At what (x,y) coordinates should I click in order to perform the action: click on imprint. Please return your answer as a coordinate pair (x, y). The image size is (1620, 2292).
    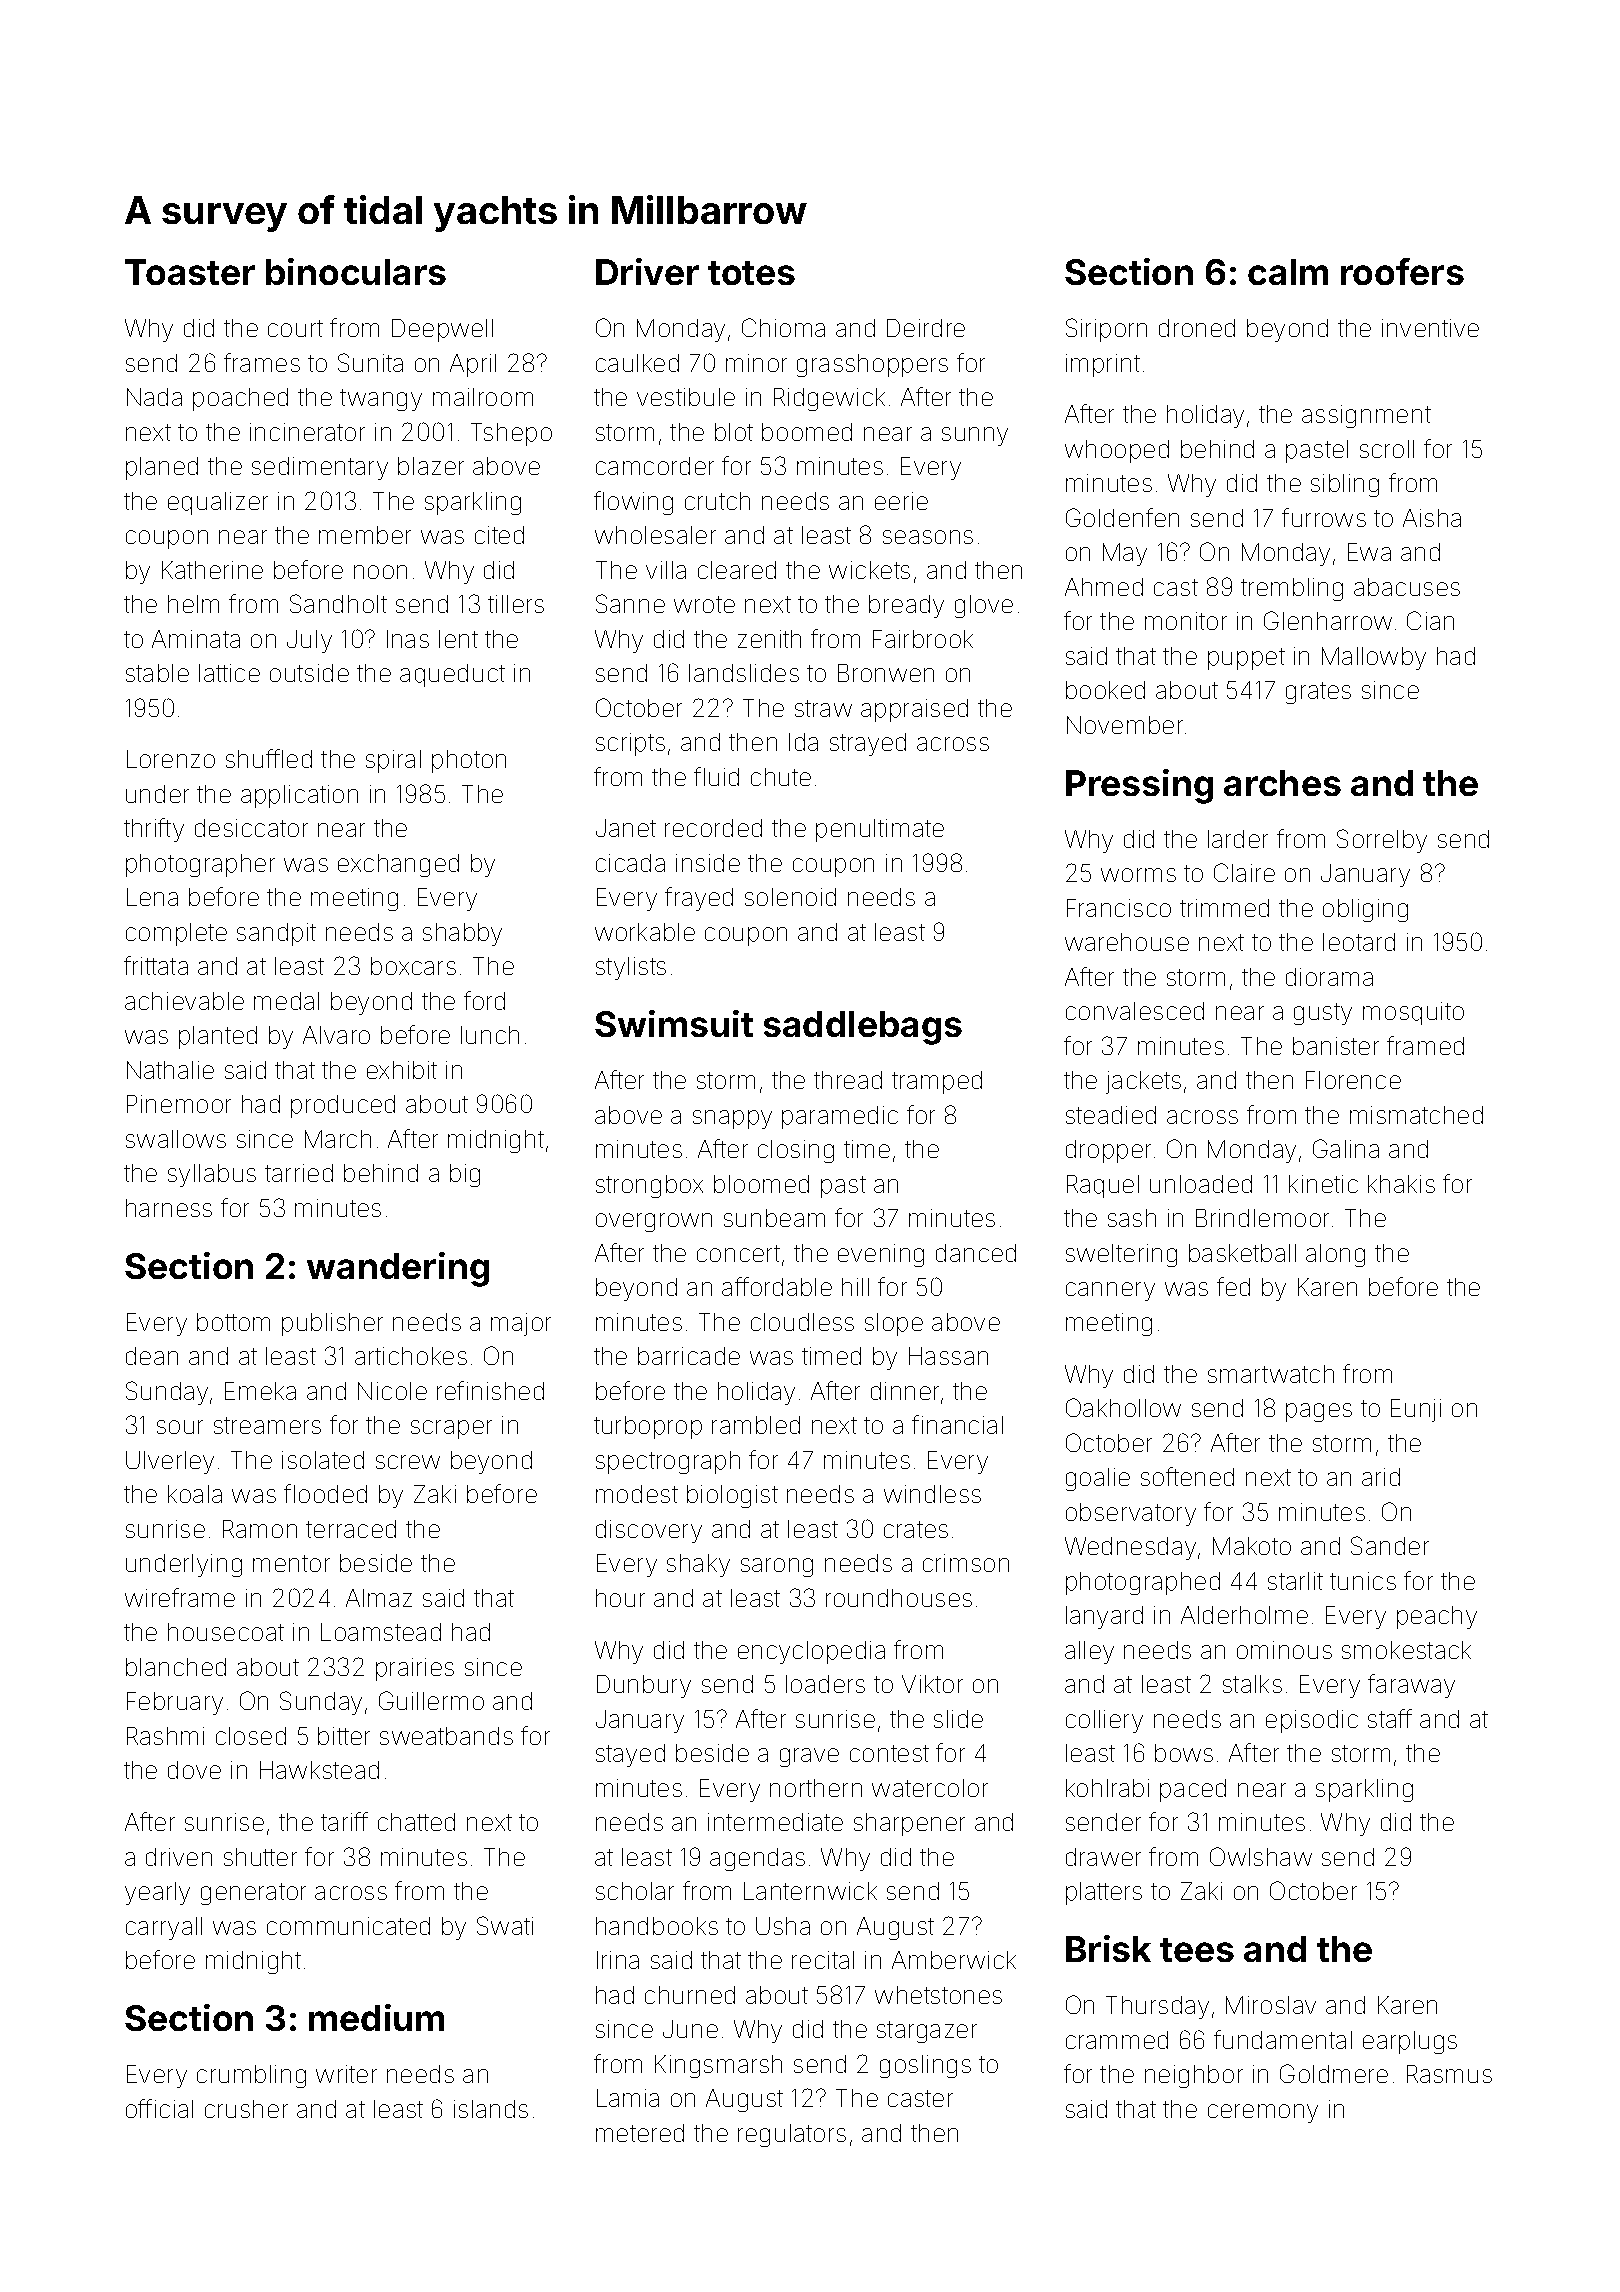
    Looking at the image, I should click on (1103, 365).
